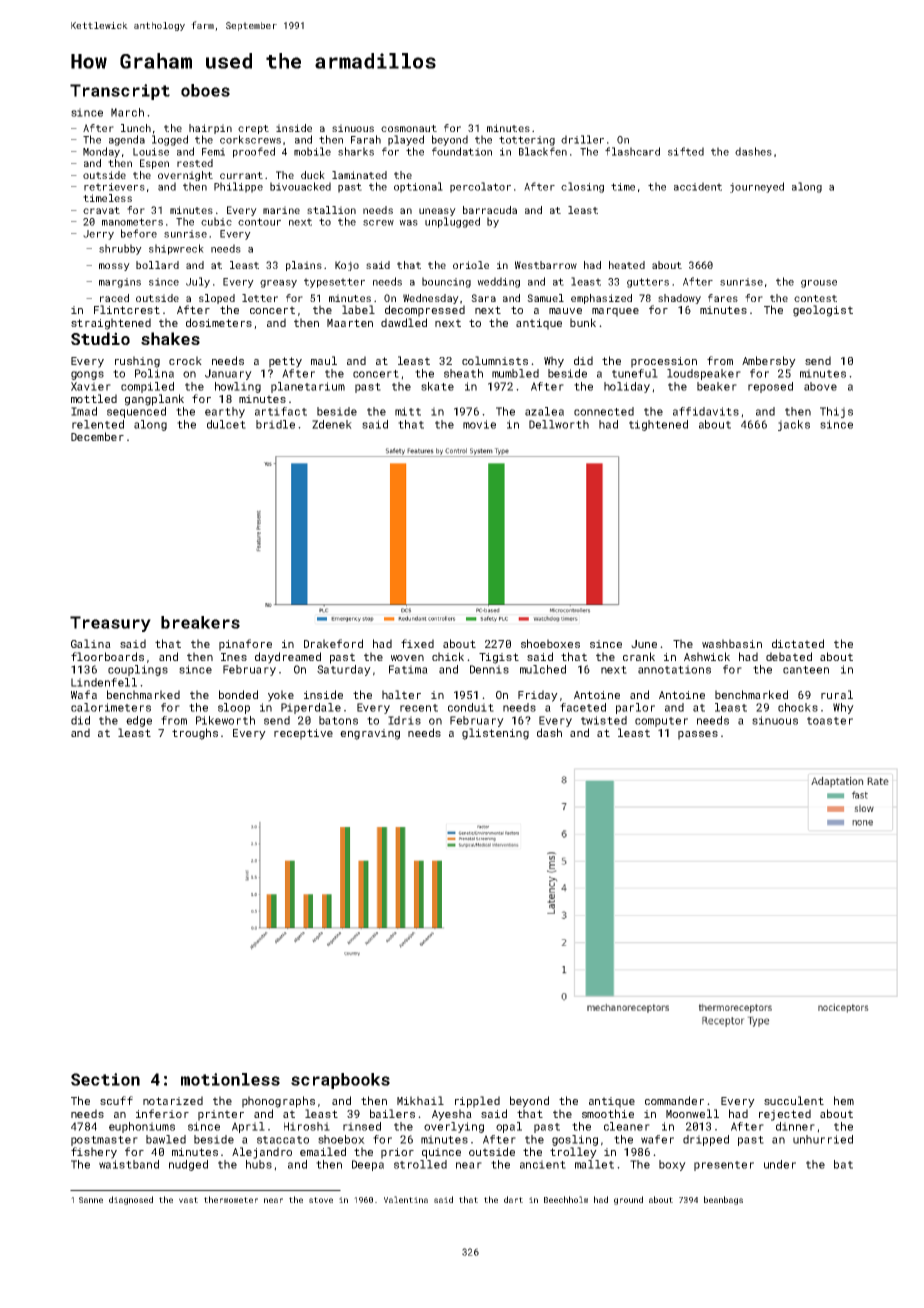 The image size is (924, 1308). What do you see at coordinates (757, 187) in the image?
I see `journeyed` at bounding box center [757, 187].
